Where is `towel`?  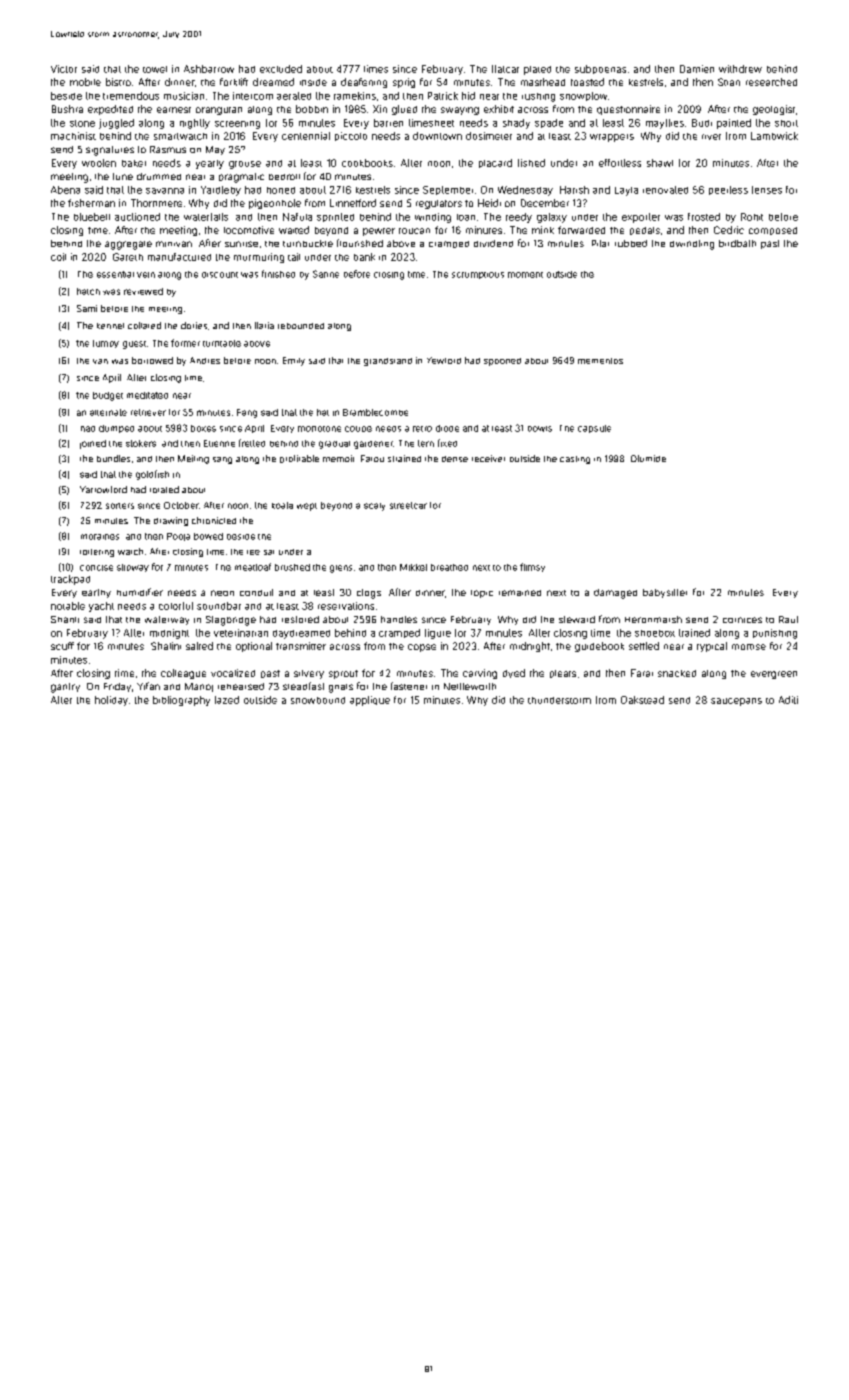
towel is located at coordinates (155, 69).
